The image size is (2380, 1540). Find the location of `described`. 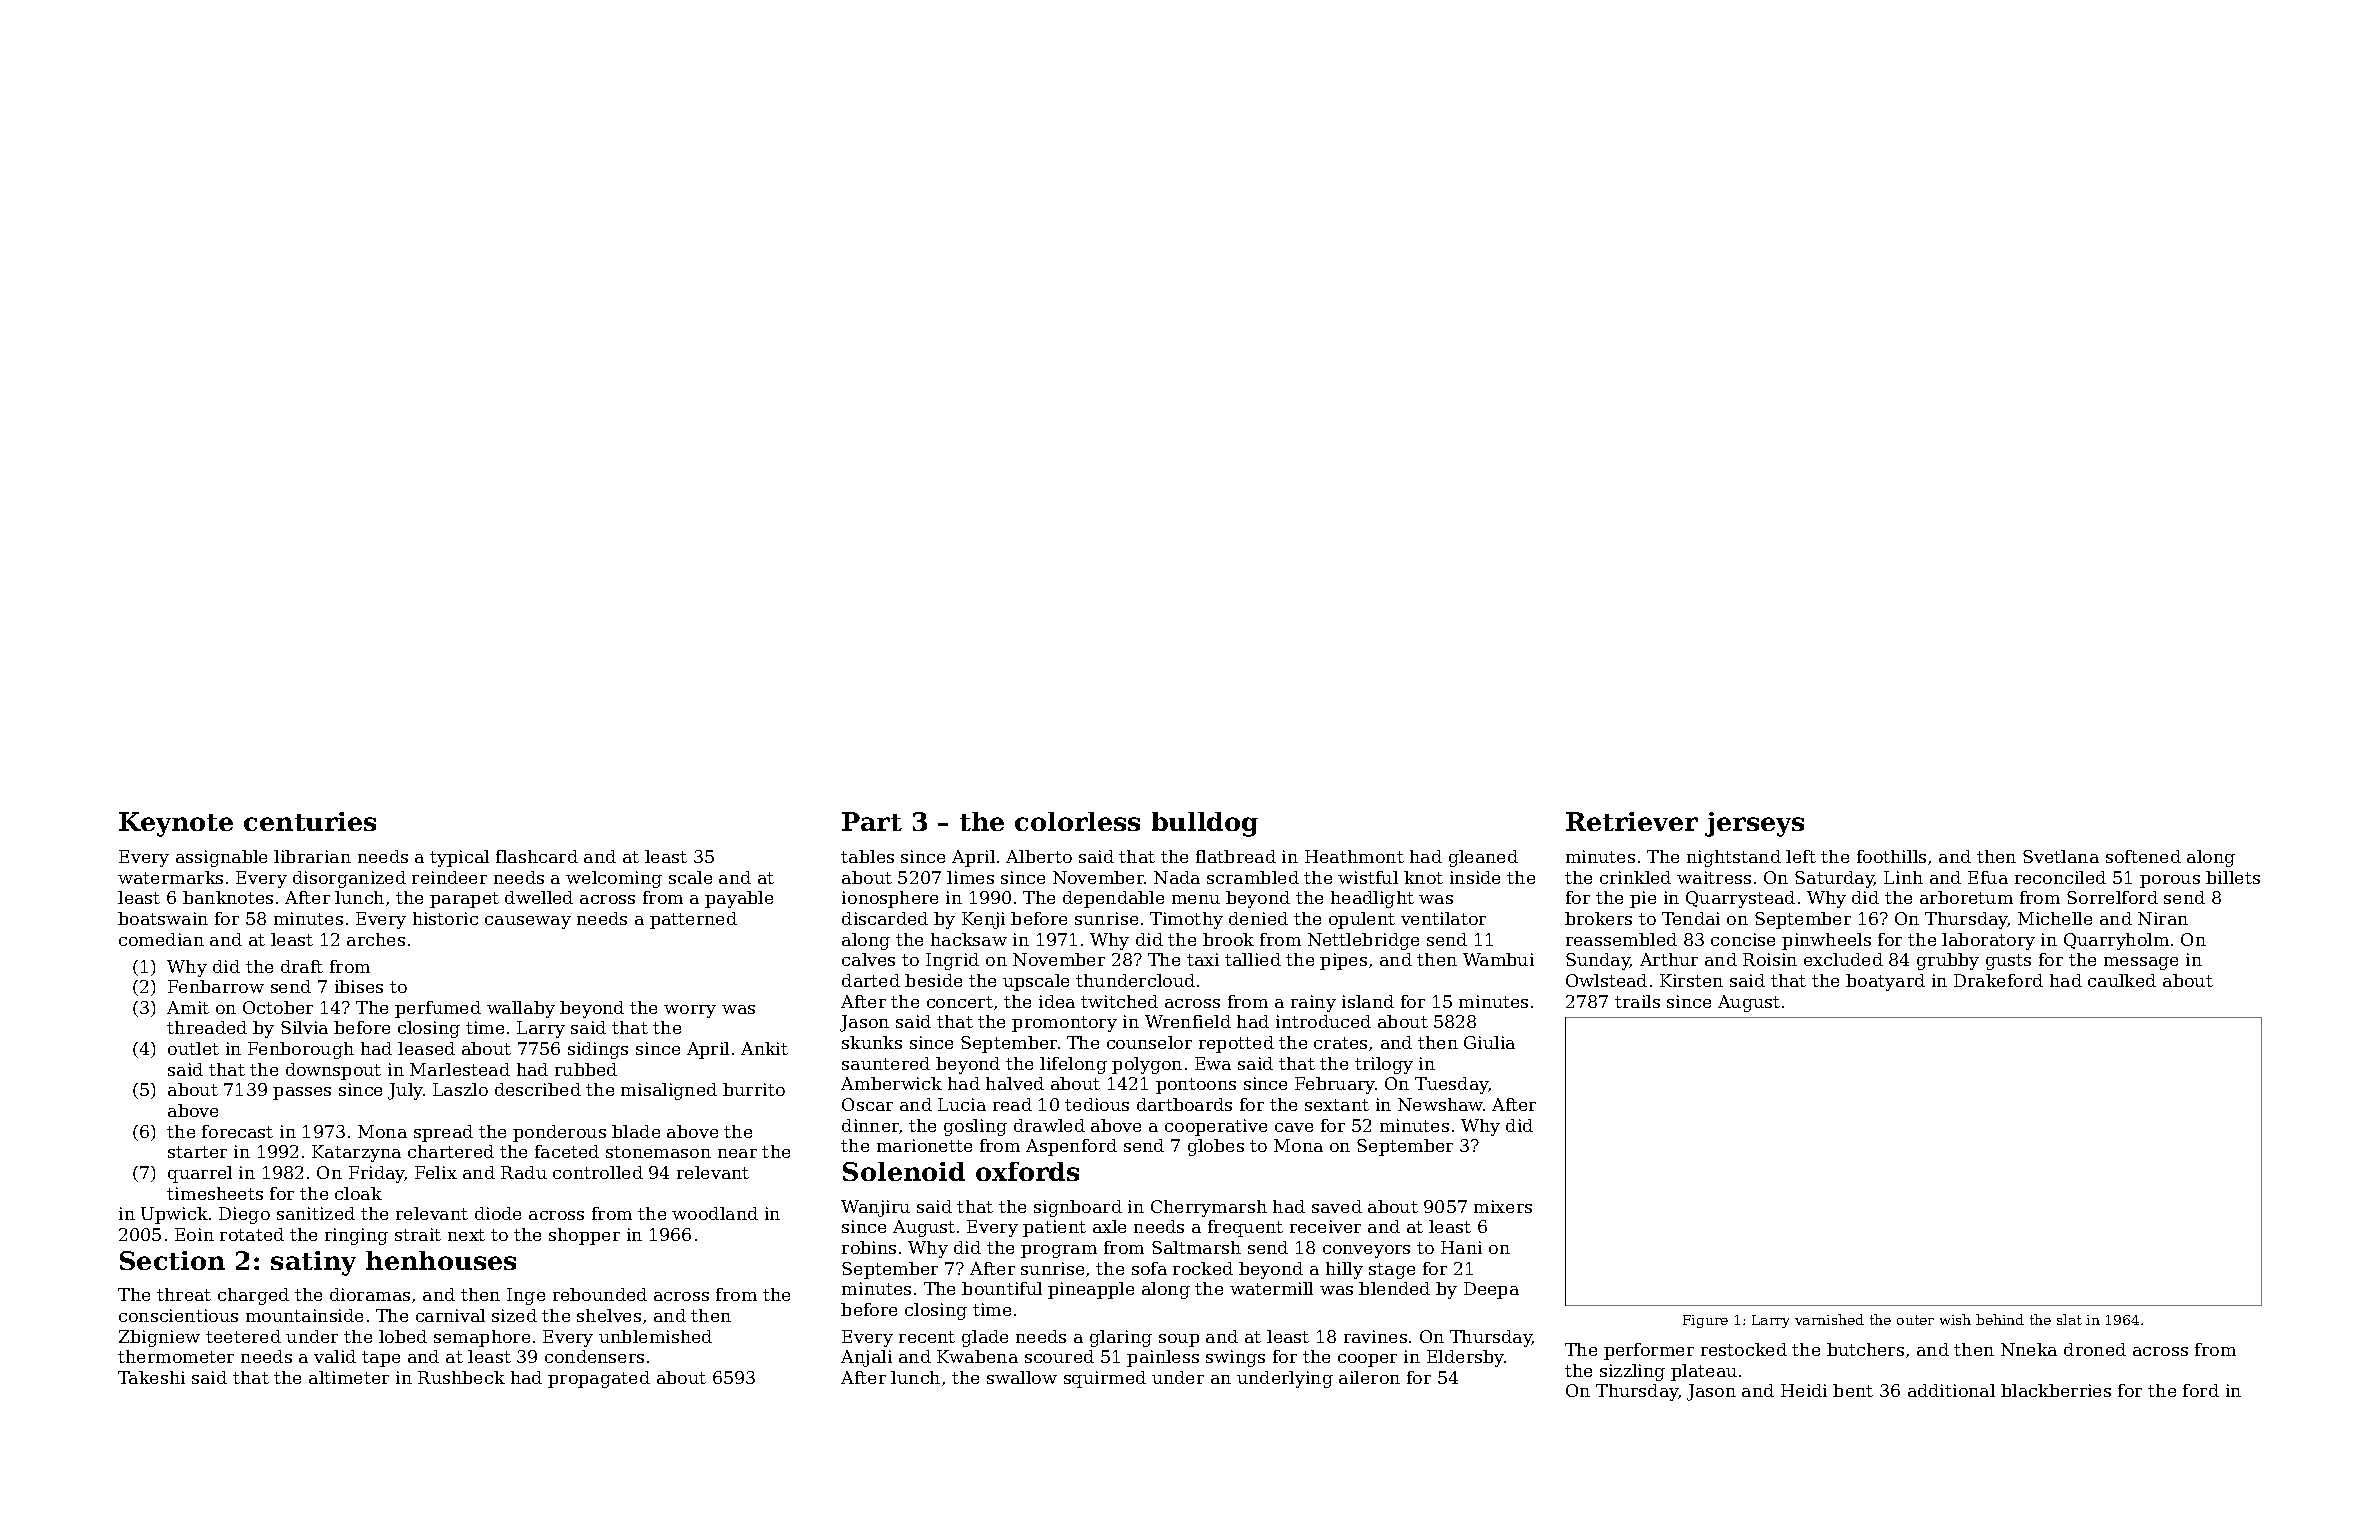

described is located at coordinates (538, 1089).
